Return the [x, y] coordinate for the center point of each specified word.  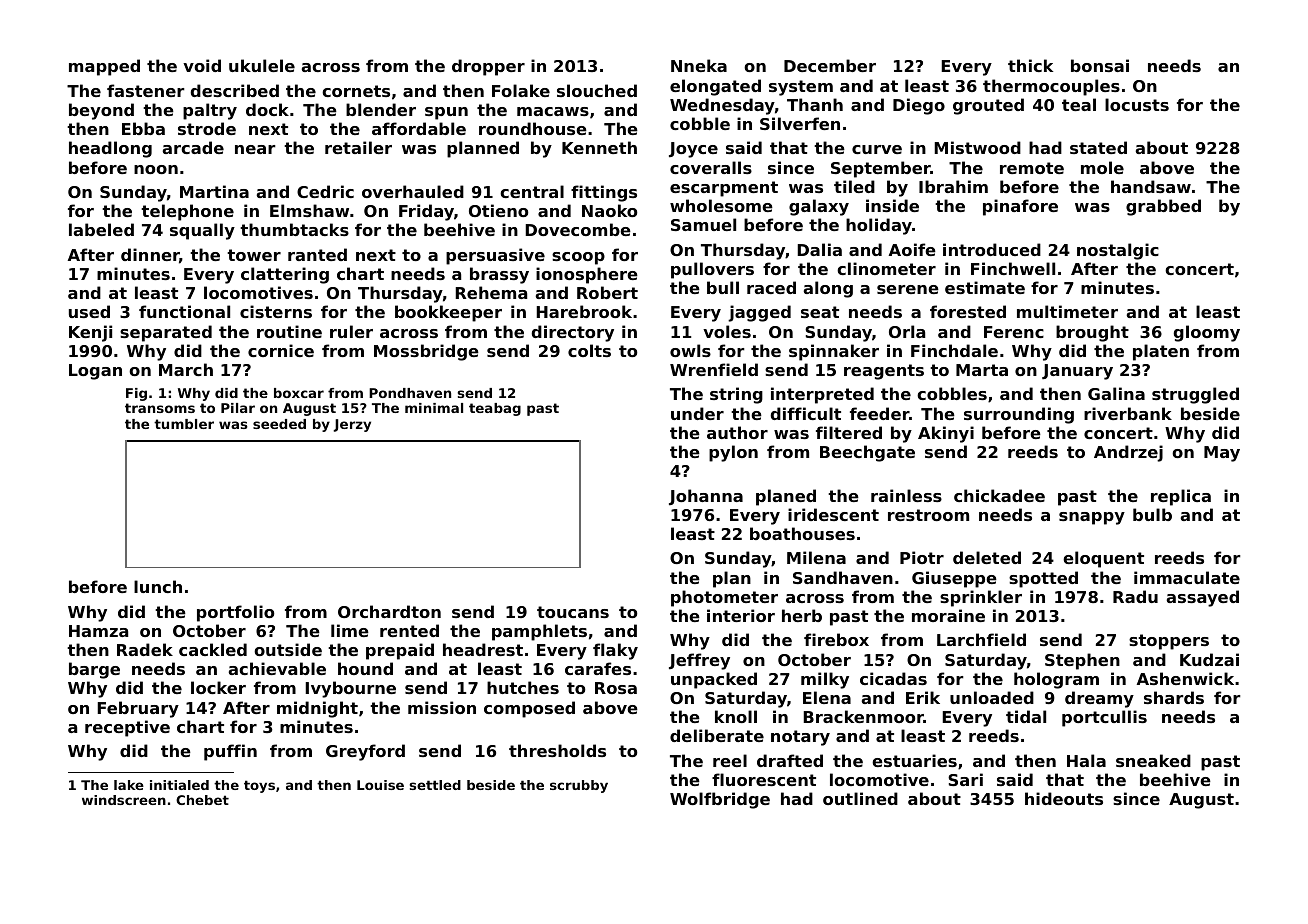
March [186, 369]
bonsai [1100, 65]
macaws [553, 111]
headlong [110, 149]
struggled [1195, 395]
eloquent [1103, 559]
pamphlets [539, 632]
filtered [849, 432]
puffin [230, 752]
